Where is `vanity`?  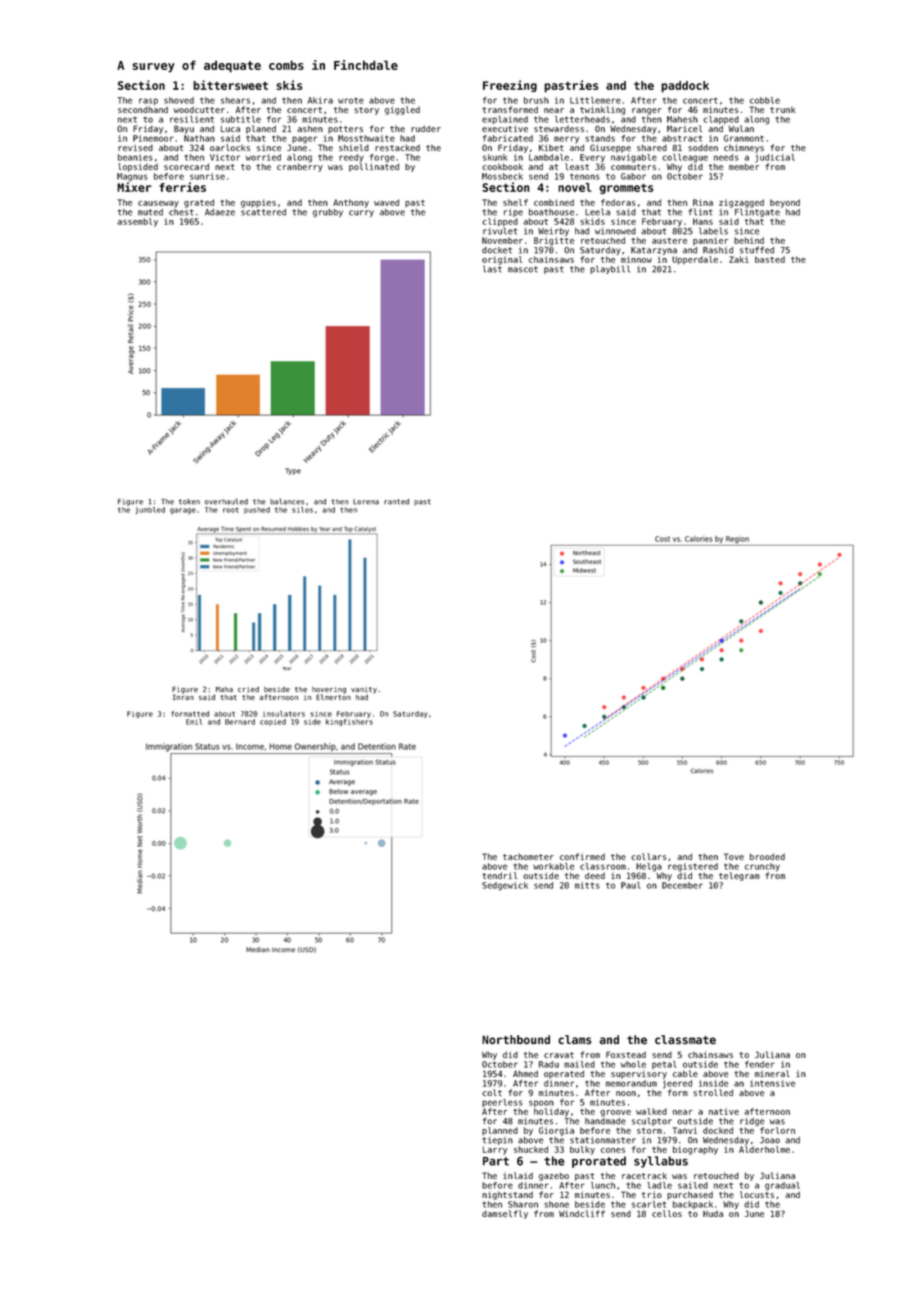
vanity is located at coordinates (364, 690).
